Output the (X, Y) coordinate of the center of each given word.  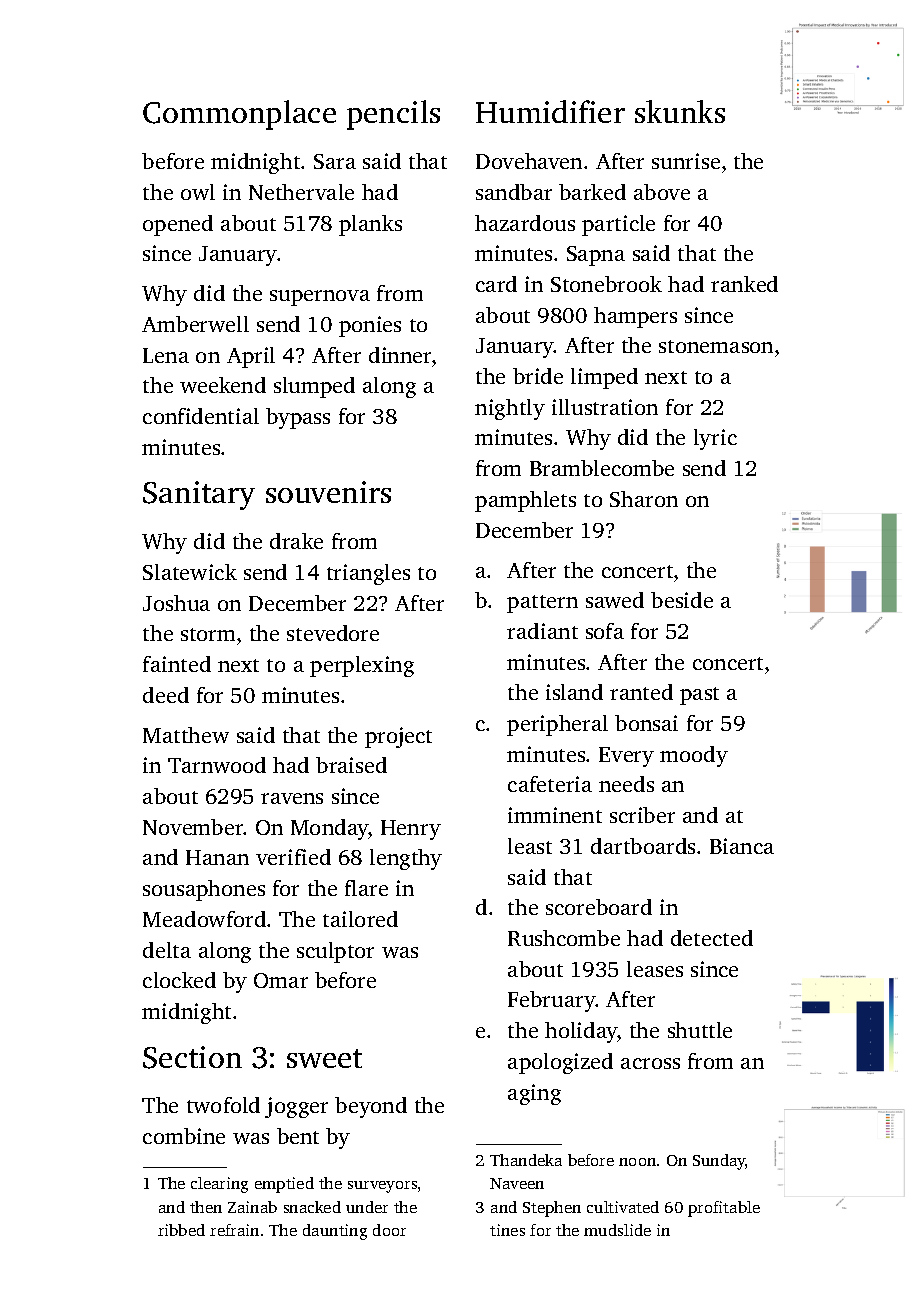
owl (198, 192)
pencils (393, 115)
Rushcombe (564, 938)
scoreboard (599, 907)
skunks (680, 111)
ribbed (181, 1230)
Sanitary (199, 495)
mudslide (617, 1230)
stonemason (716, 346)
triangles (368, 574)
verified (293, 857)
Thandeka (526, 1160)
